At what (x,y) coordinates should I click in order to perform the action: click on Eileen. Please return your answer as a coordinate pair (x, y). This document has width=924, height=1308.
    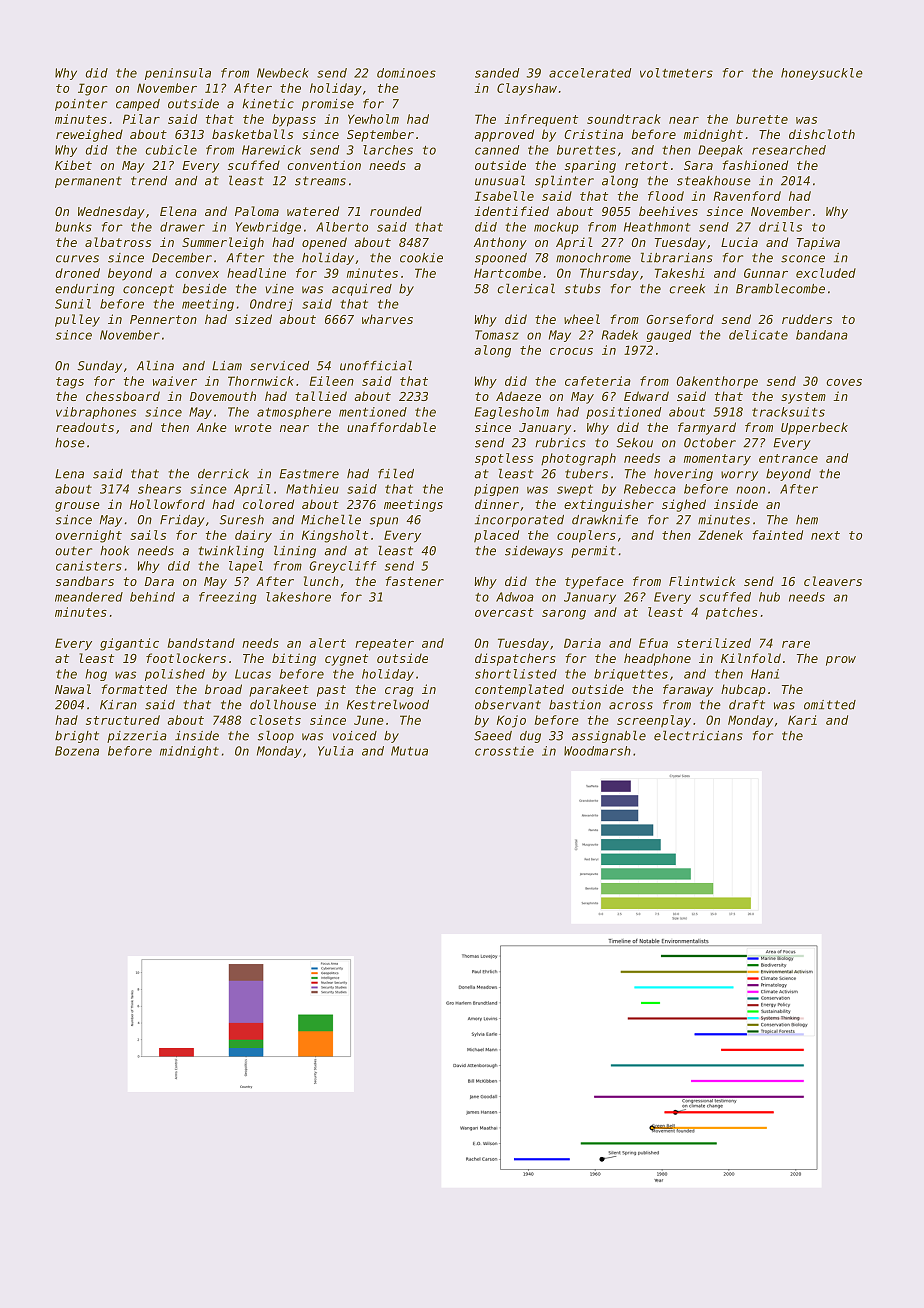
    Looking at the image, I should click on (331, 381).
